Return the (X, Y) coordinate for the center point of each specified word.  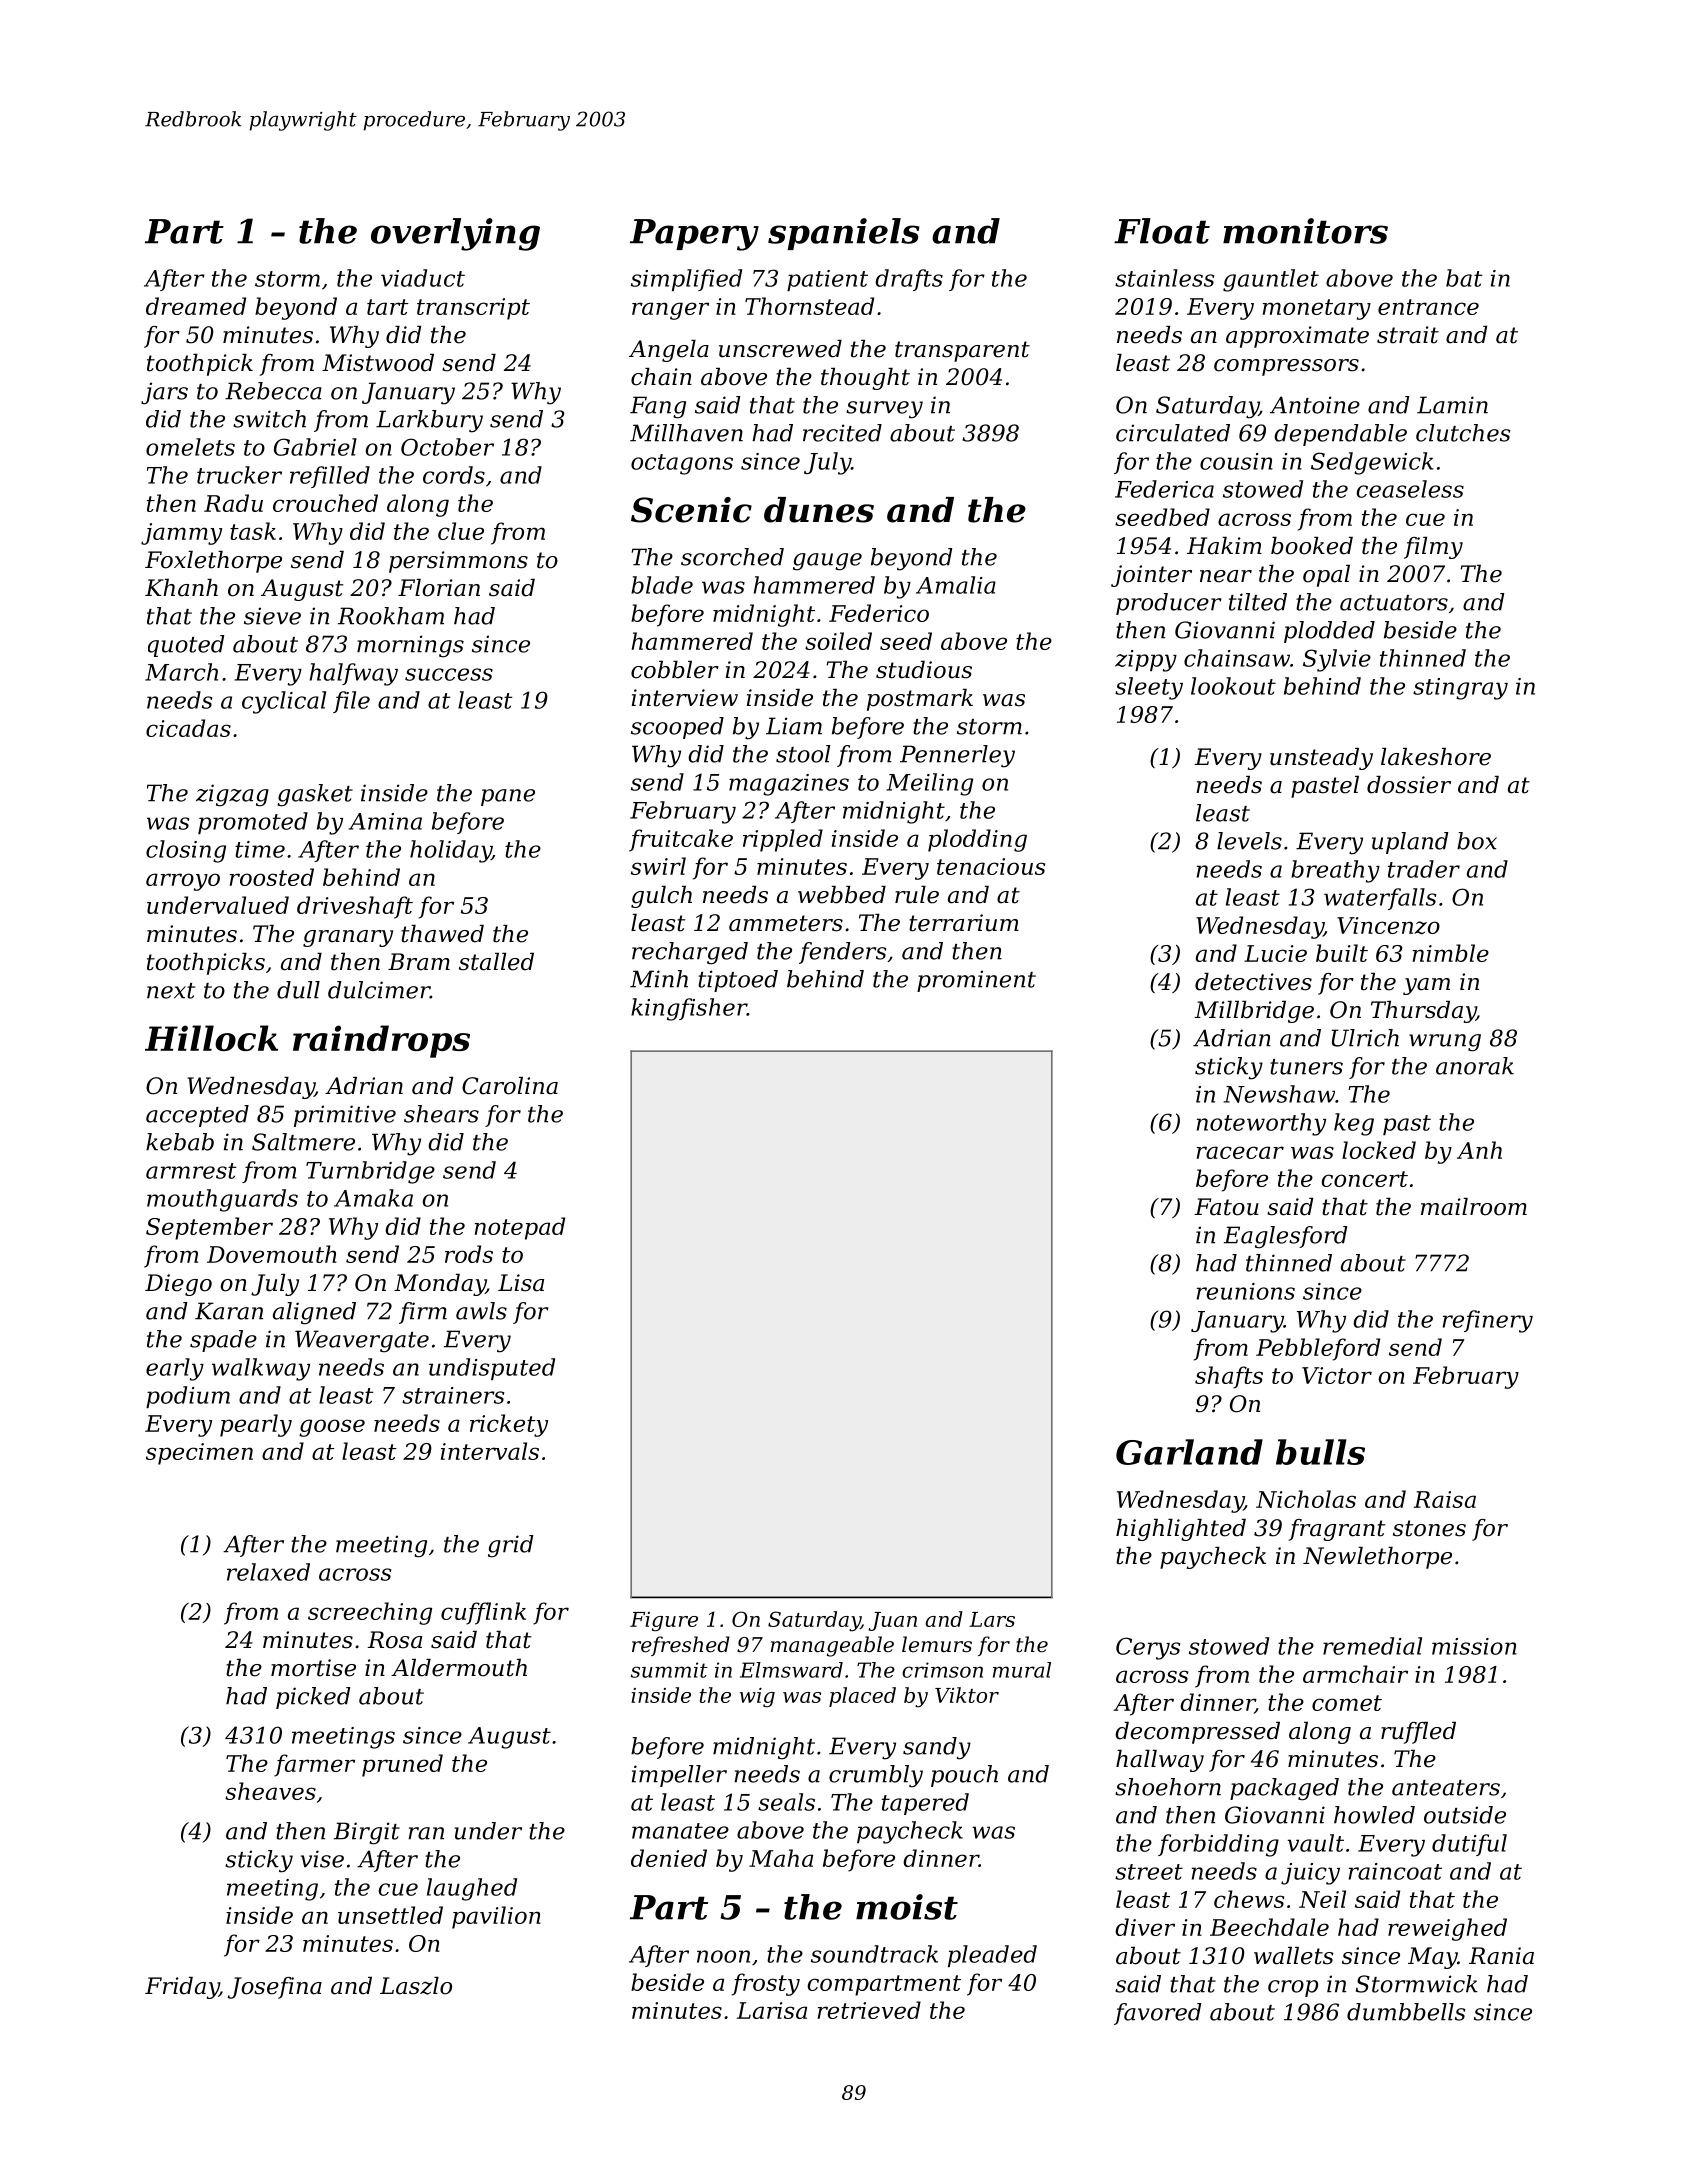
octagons (682, 464)
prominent (976, 981)
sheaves (270, 1791)
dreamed (196, 306)
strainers (453, 1395)
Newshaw (1279, 1094)
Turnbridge (370, 1172)
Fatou (1226, 1207)
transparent (962, 351)
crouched (325, 503)
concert (1364, 1179)
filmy (1433, 548)
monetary (1316, 309)
